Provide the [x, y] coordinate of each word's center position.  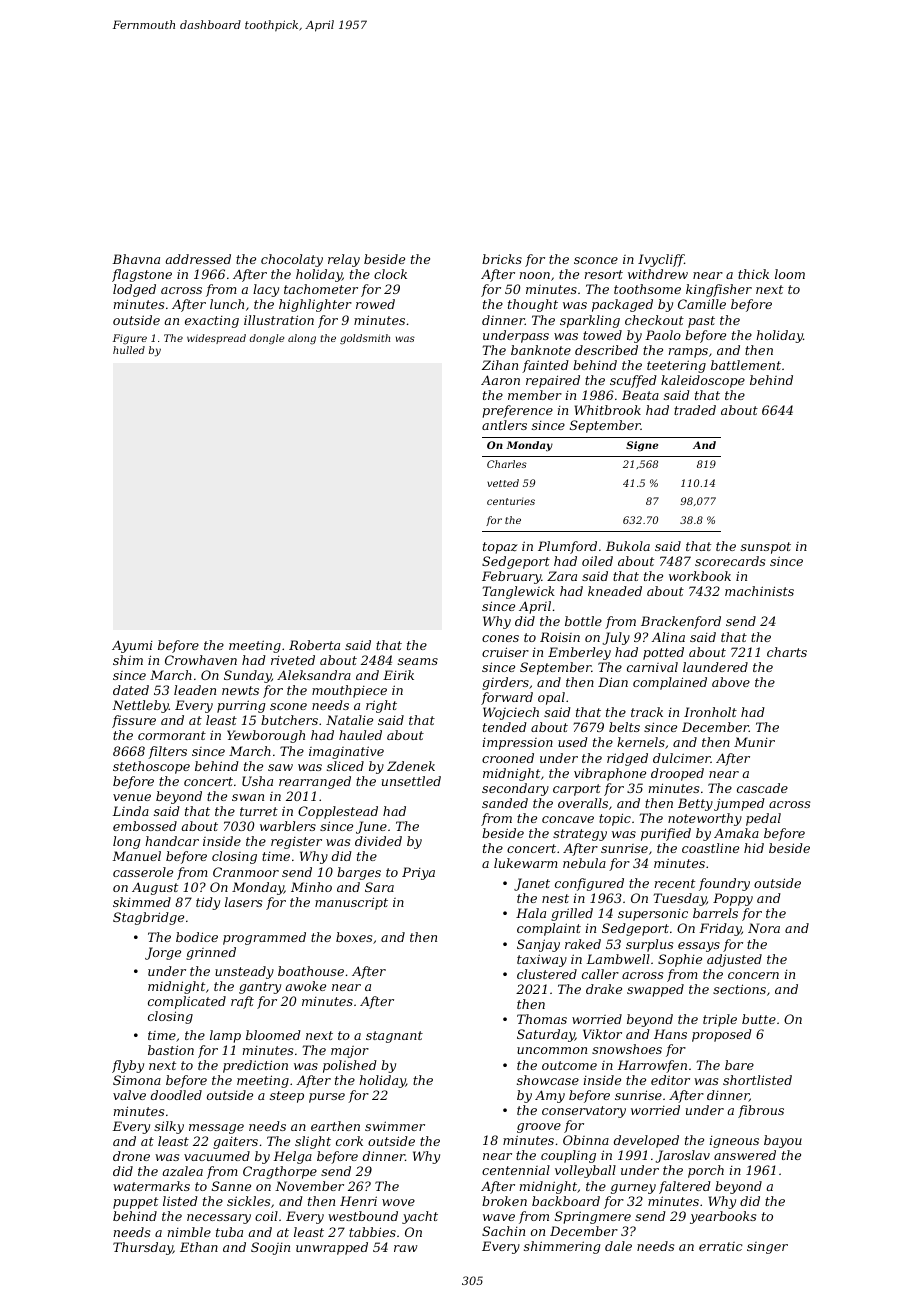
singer [767, 1248]
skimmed [142, 902]
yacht [420, 1217]
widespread [216, 339]
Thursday [143, 1248]
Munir [754, 742]
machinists [759, 591]
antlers [504, 425]
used [573, 742]
